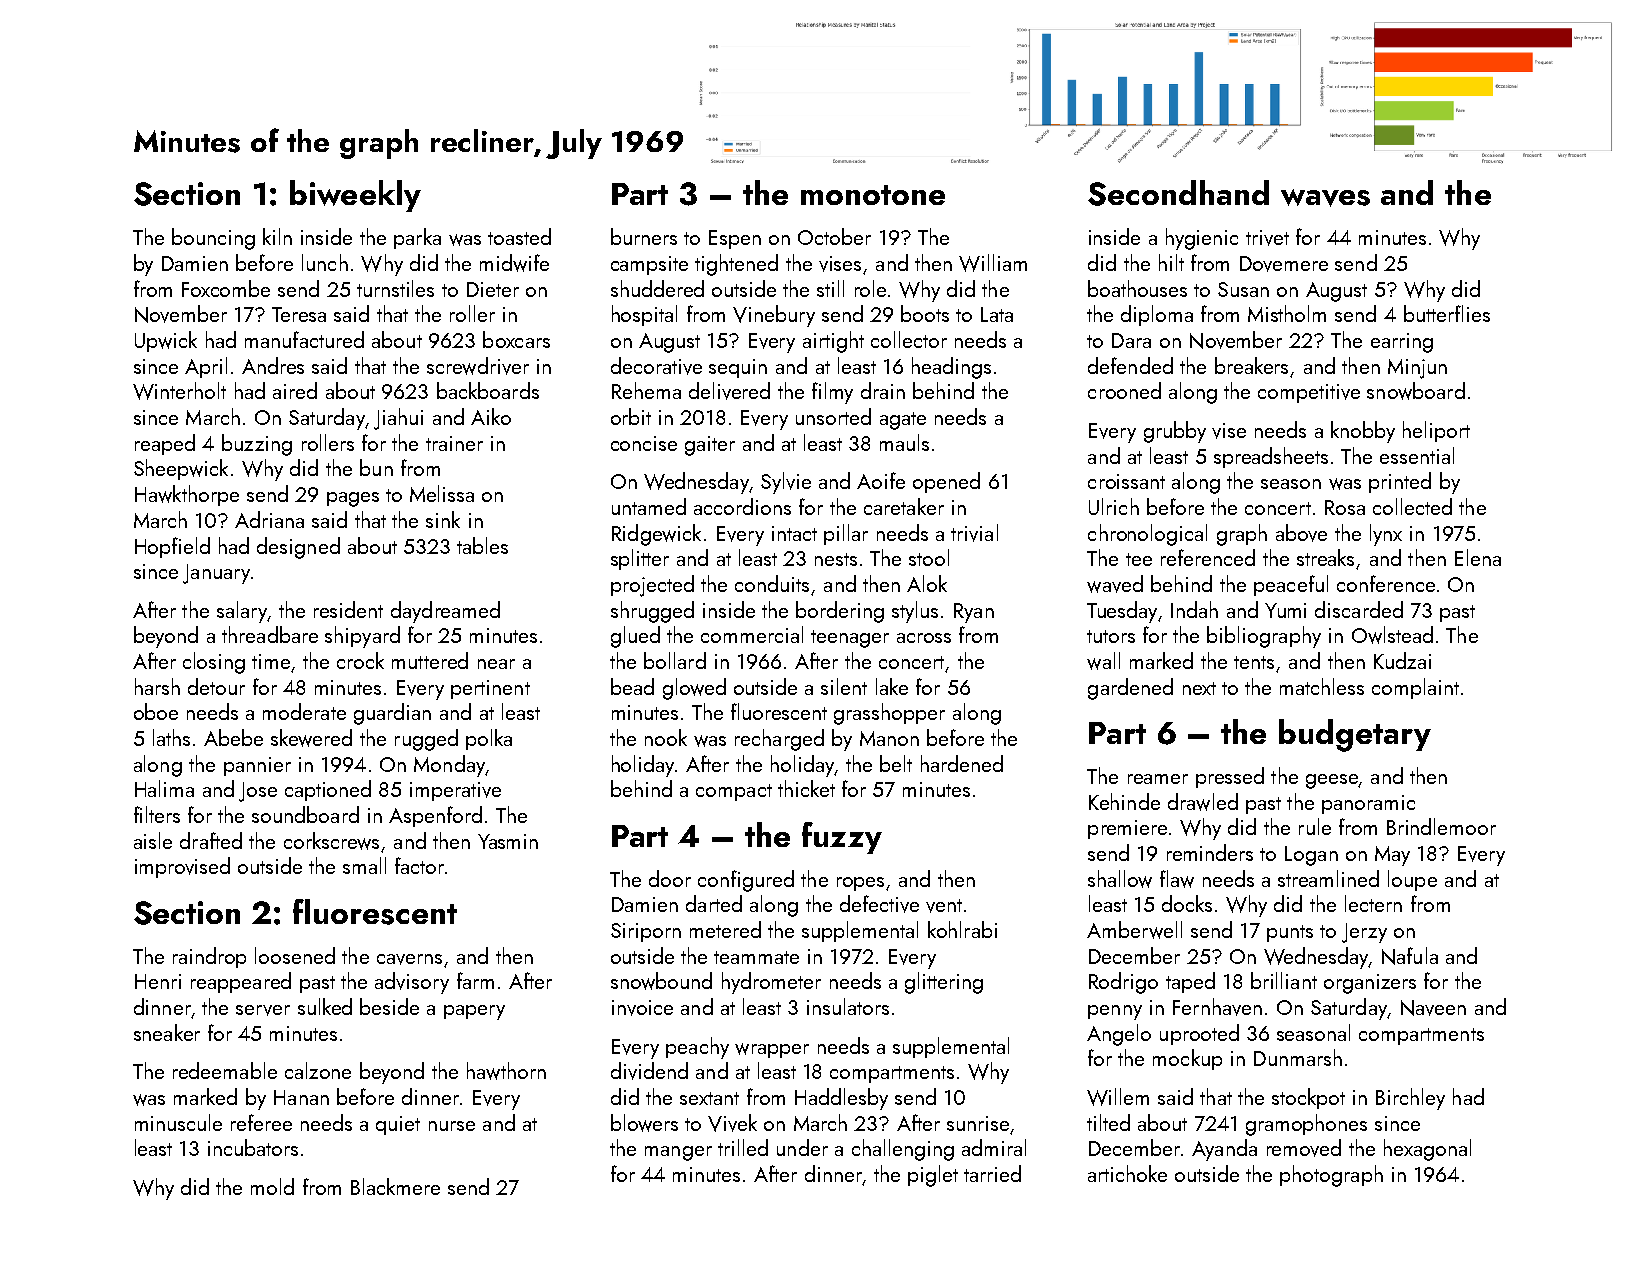  What do you see at coordinates (166, 341) in the screenshot?
I see `Upwick` at bounding box center [166, 341].
